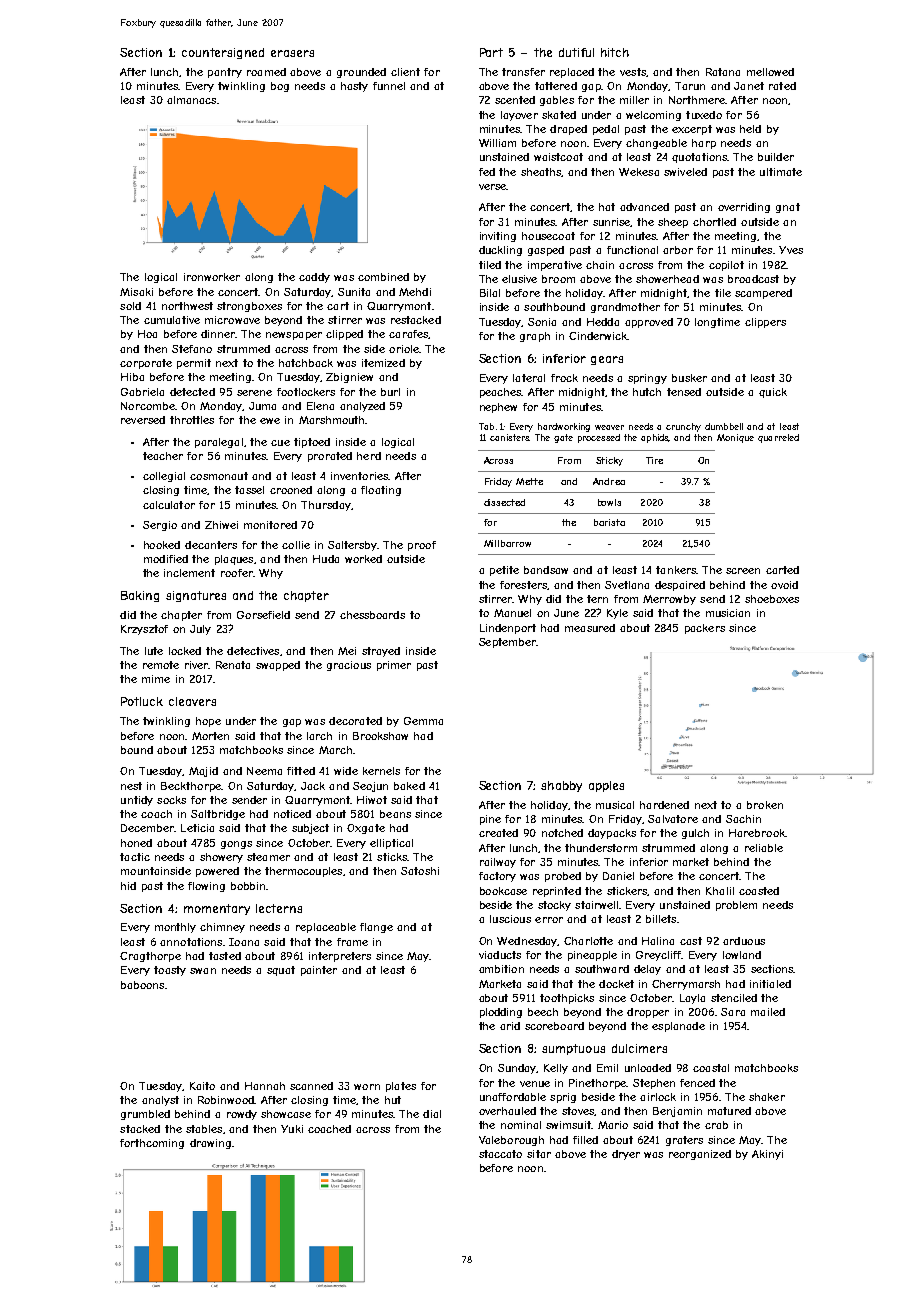 Image resolution: width=924 pixels, height=1308 pixels. I want to click on shabby, so click(561, 786).
